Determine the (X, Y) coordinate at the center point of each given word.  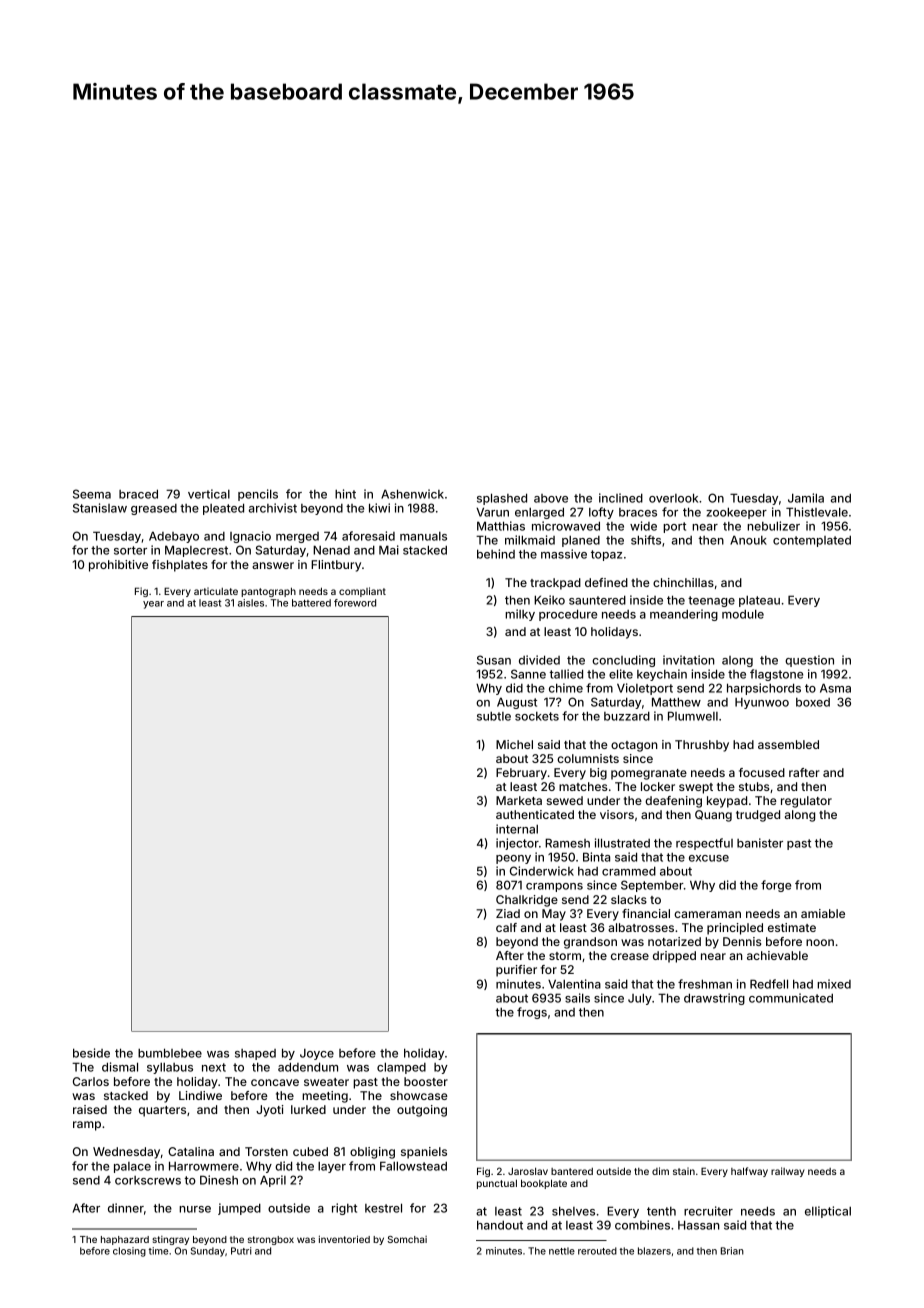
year (153, 605)
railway (788, 1172)
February (521, 774)
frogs (532, 1013)
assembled (788, 744)
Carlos (91, 1081)
